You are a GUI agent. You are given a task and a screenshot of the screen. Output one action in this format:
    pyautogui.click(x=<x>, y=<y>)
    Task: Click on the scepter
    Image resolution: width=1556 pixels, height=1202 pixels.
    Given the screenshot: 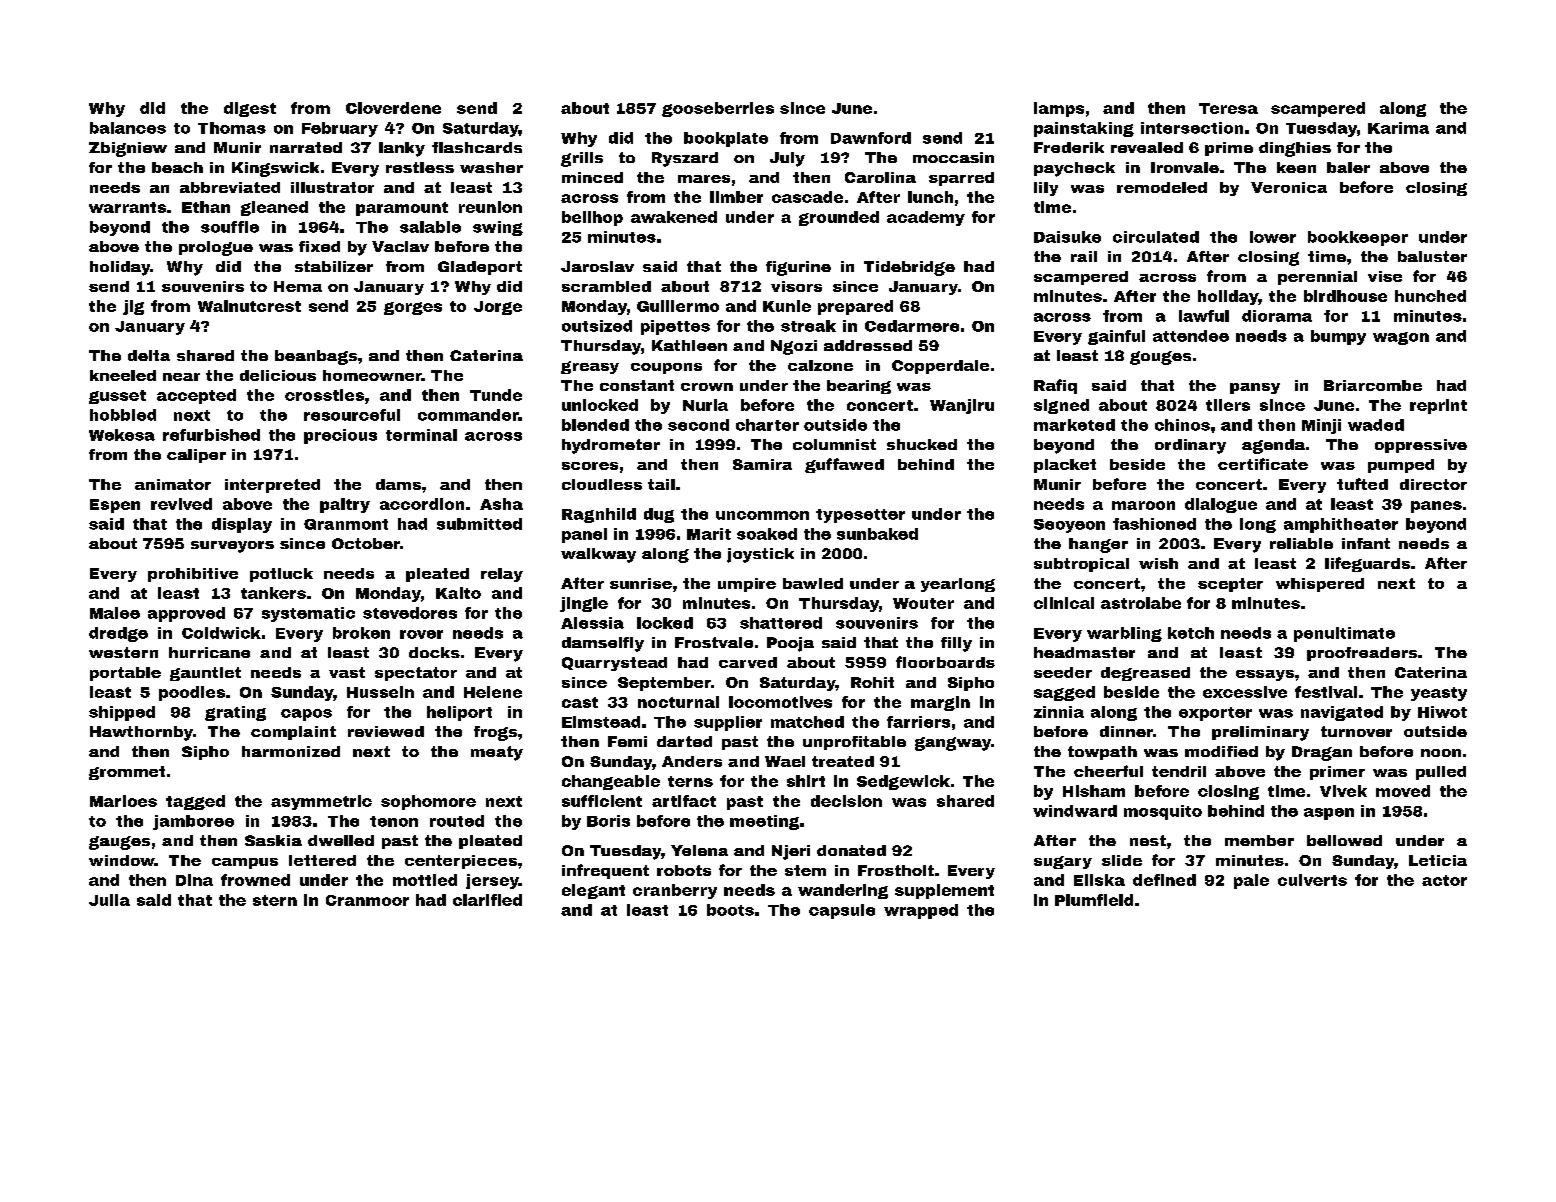 What is the action you would take?
    pyautogui.click(x=1230, y=585)
